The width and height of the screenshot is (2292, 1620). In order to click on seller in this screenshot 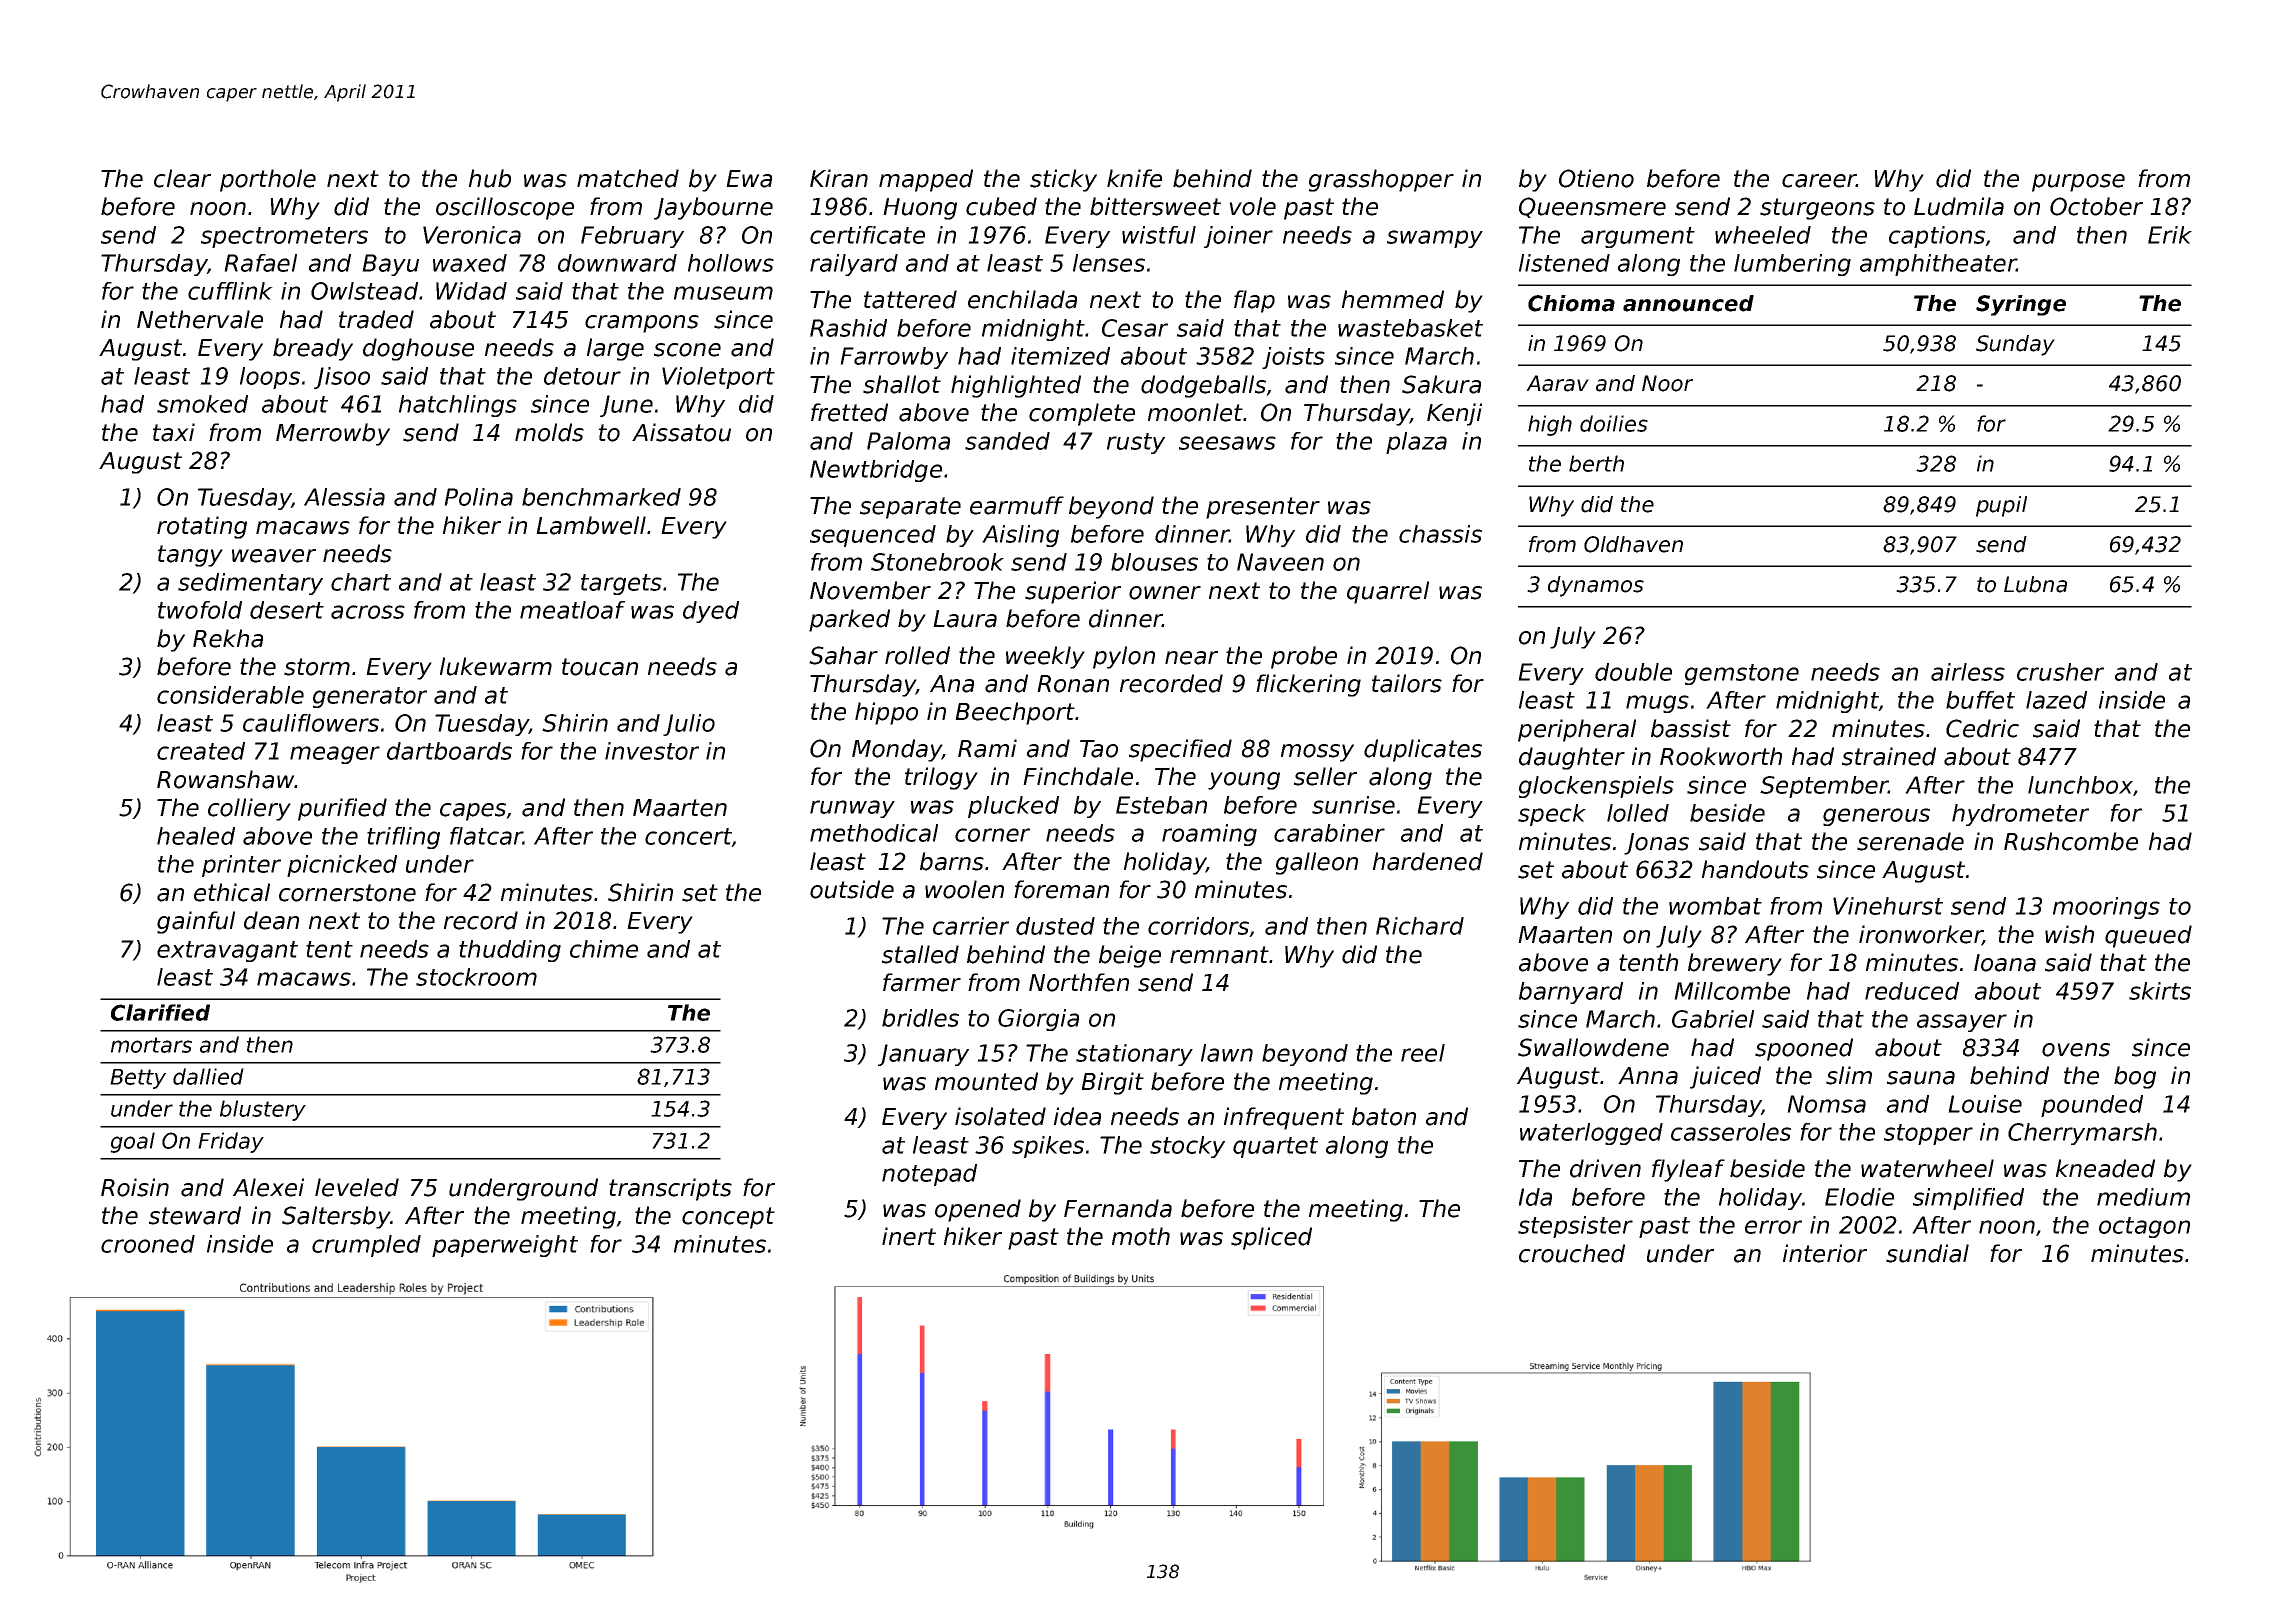, I will do `click(1325, 776)`.
